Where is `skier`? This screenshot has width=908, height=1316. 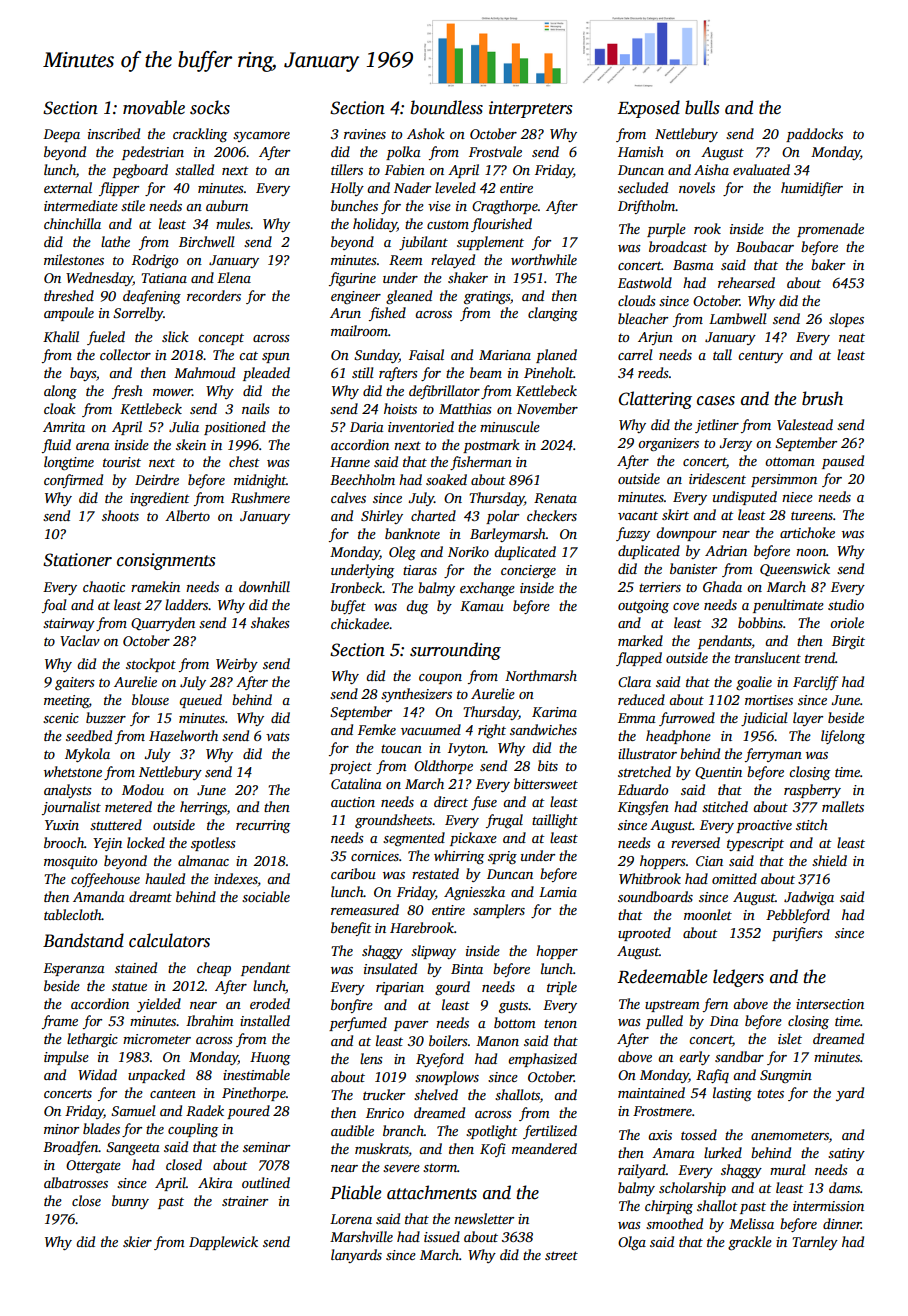 skier is located at coordinates (137, 1241).
